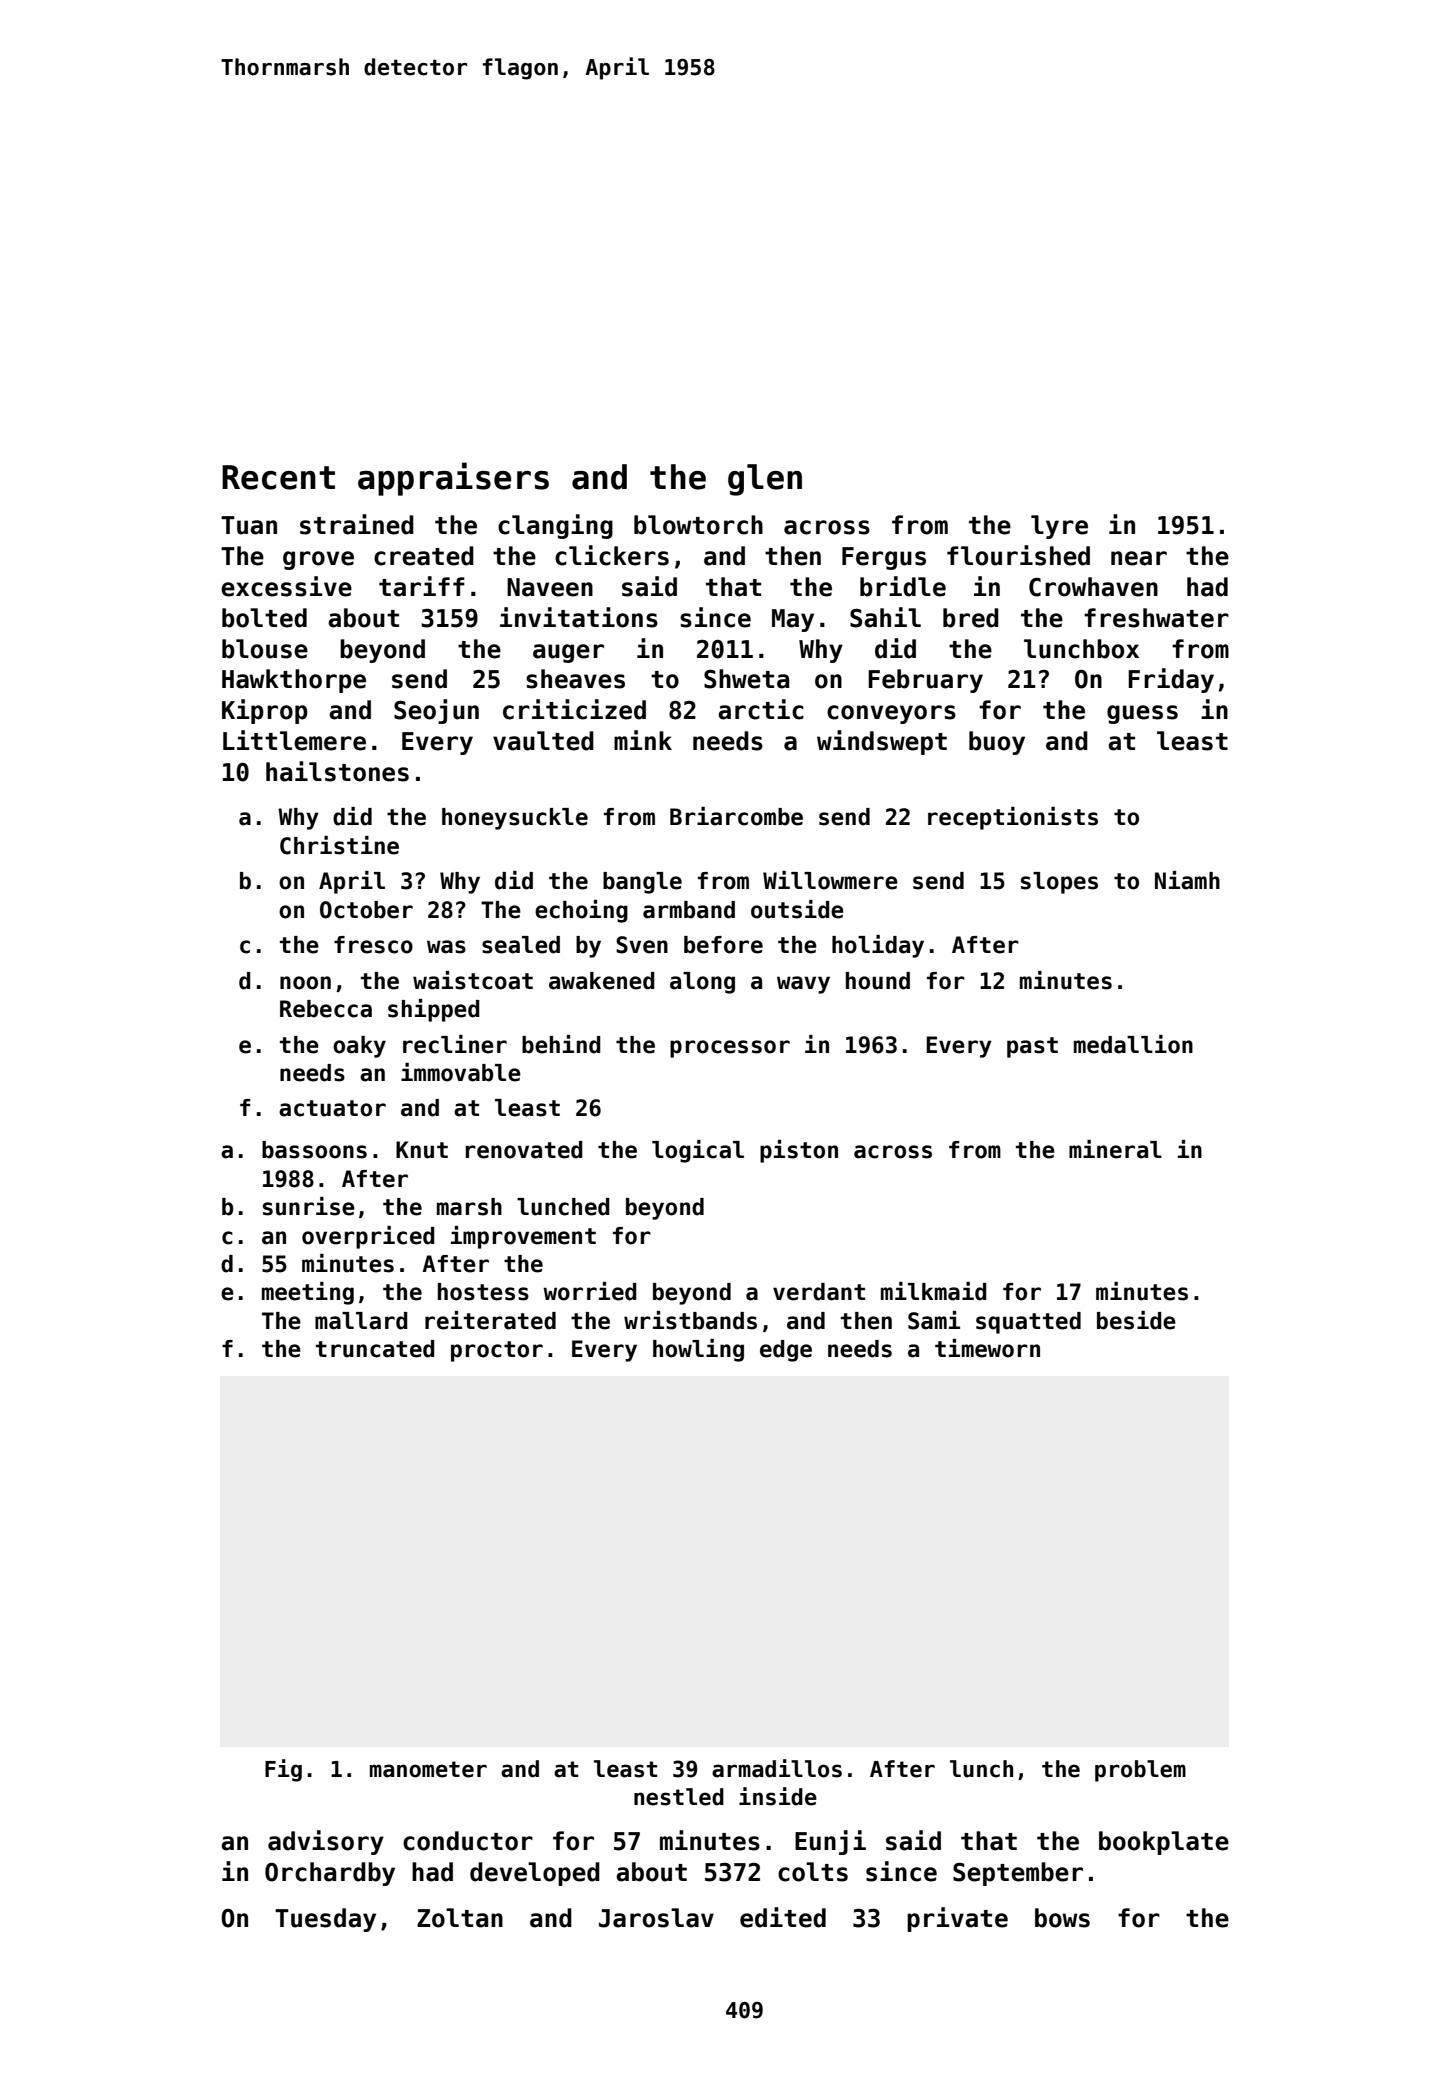 This document has height=2100, width=1450. I want to click on noon, so click(305, 983).
